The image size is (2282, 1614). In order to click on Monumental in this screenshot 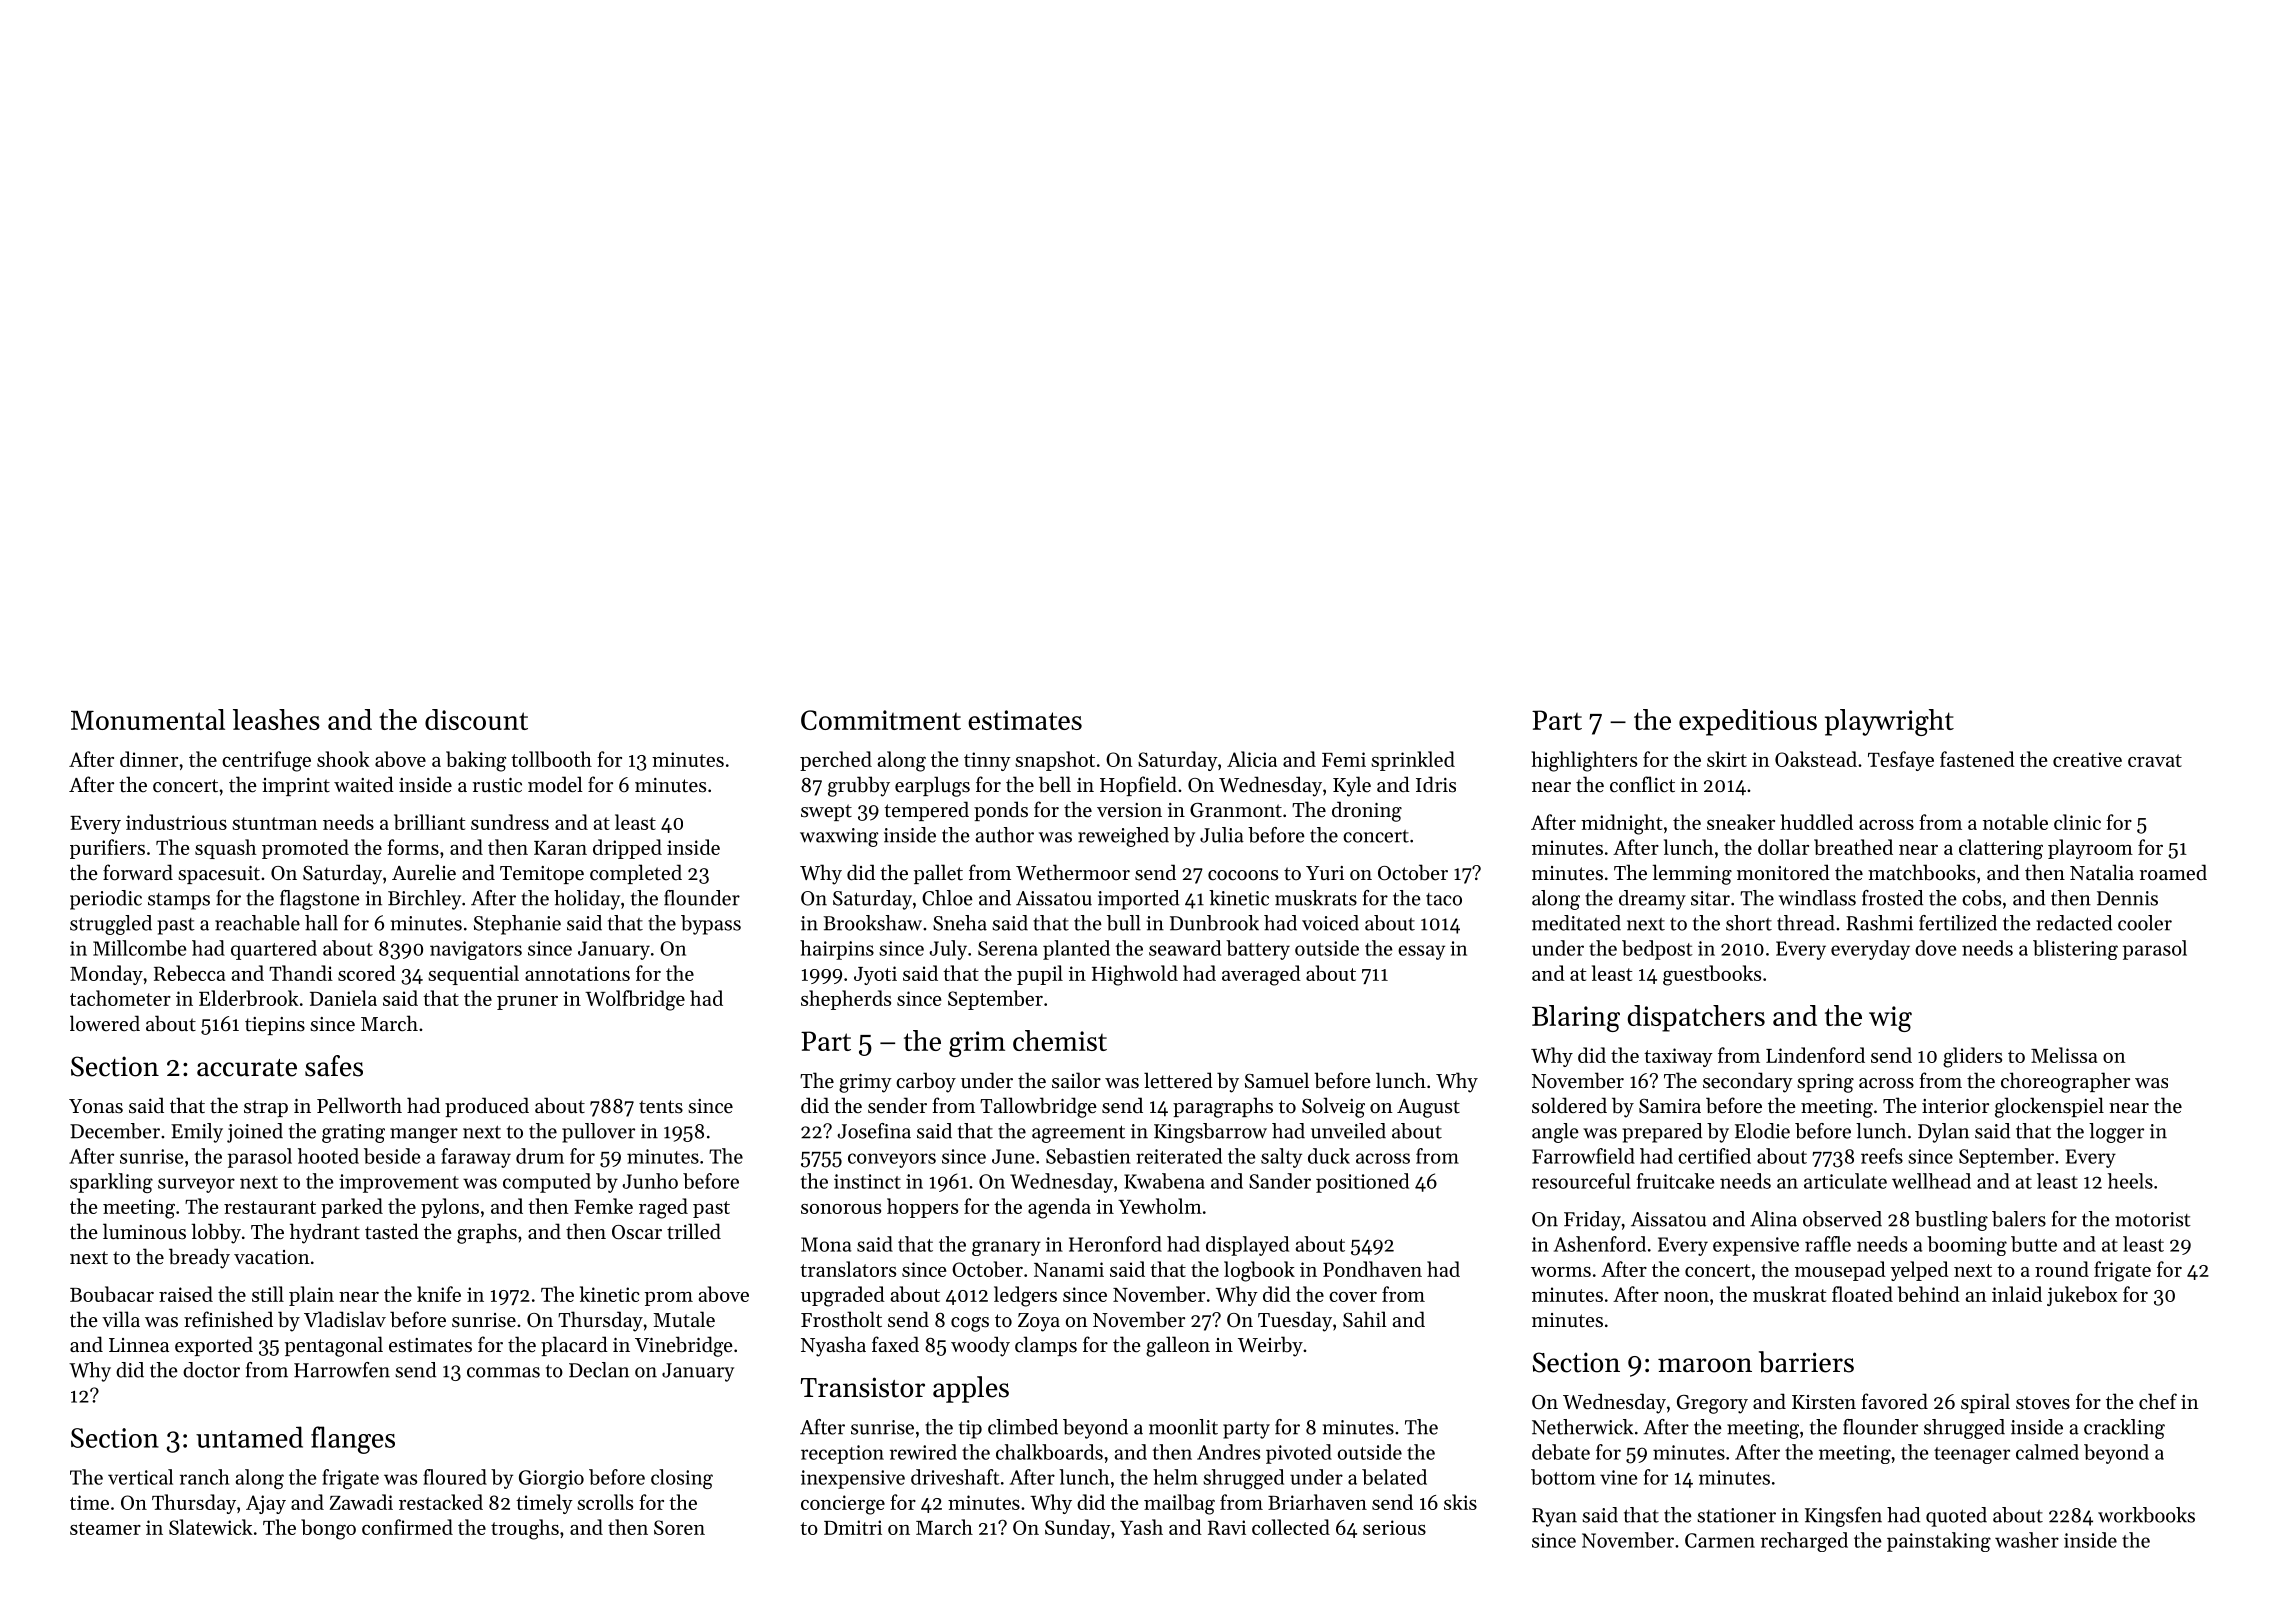, I will do `click(148, 719)`.
